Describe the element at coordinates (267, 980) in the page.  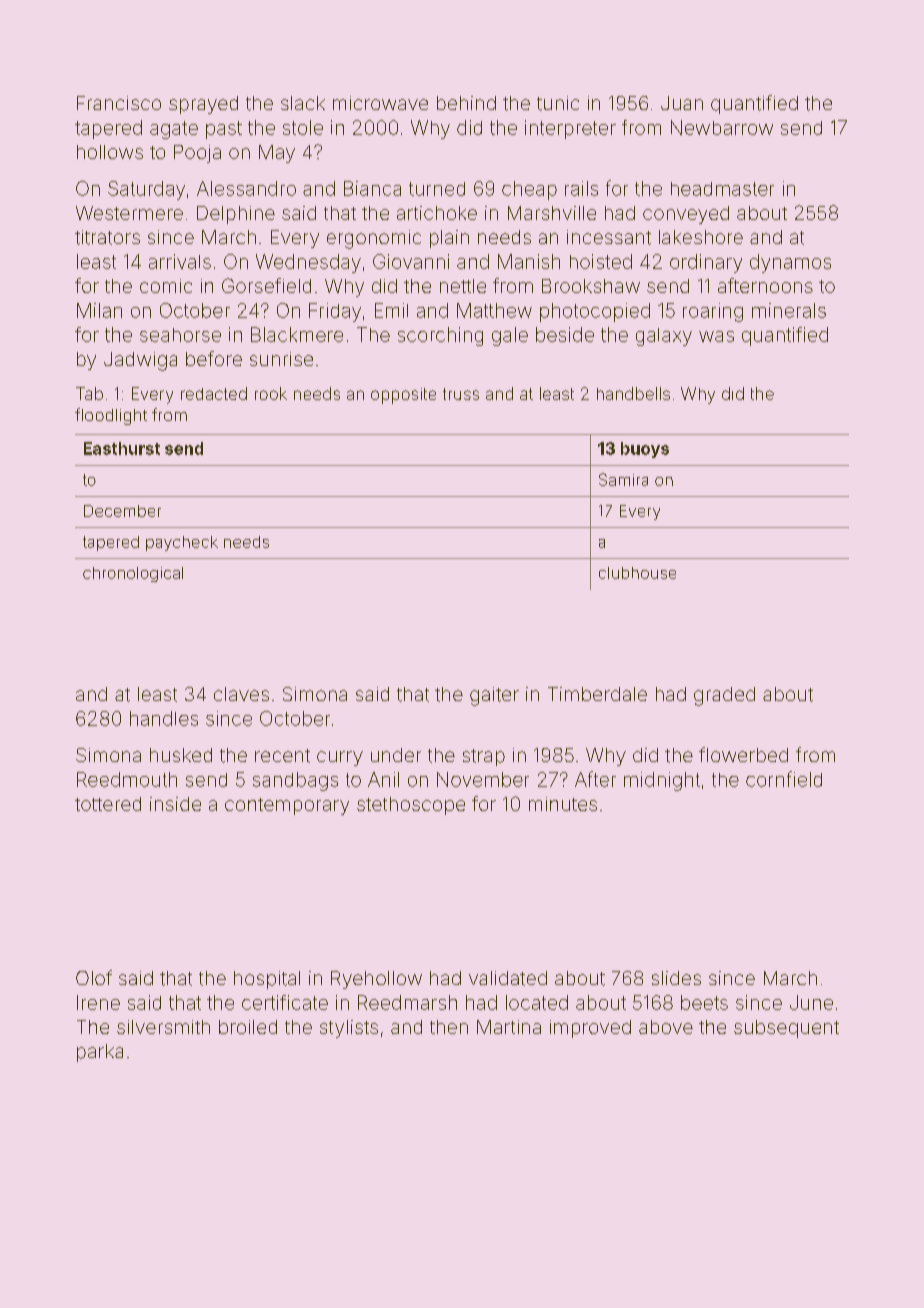
I see `hospital` at that location.
